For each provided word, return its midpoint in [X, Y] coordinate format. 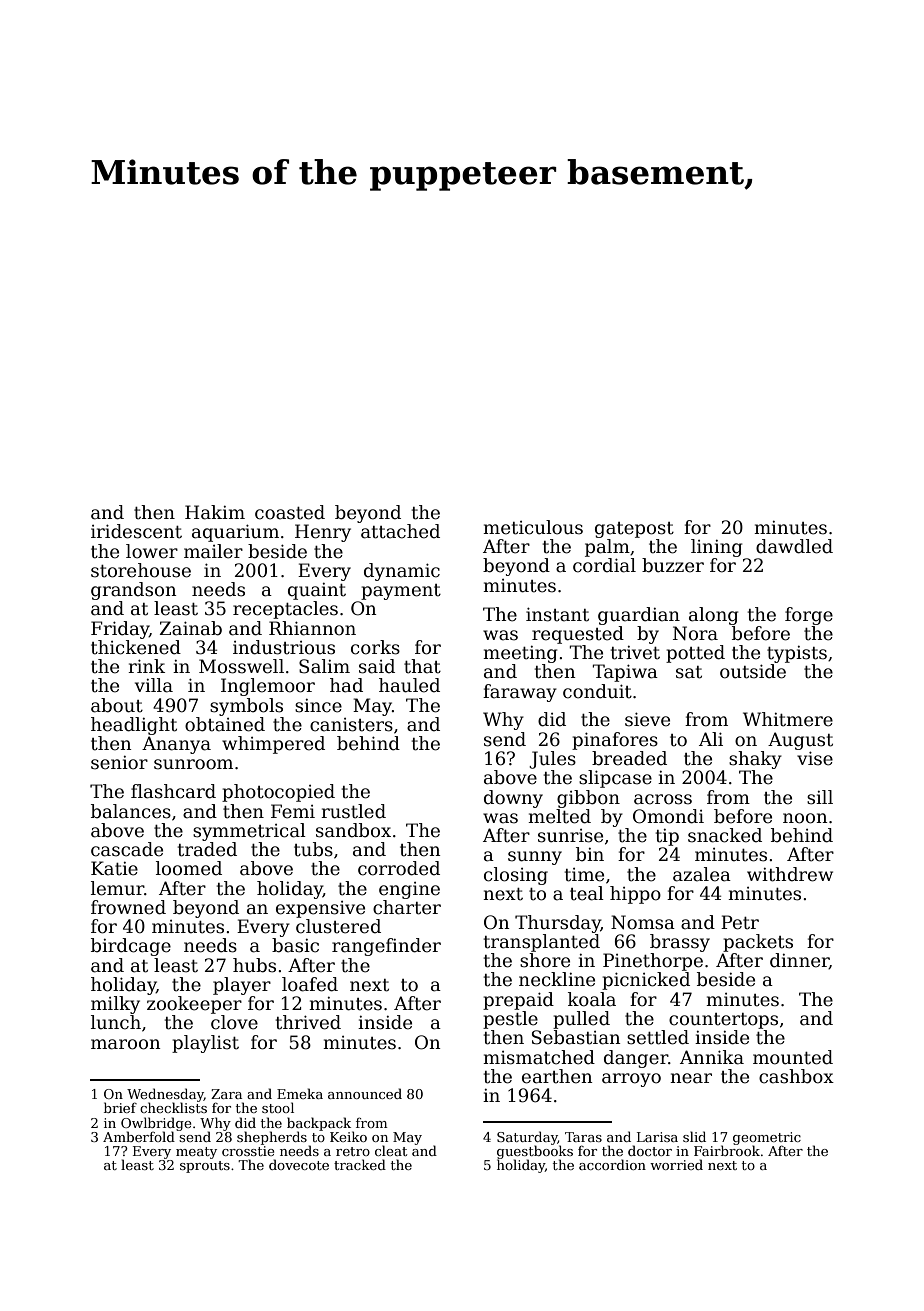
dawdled [794, 546]
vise [815, 758]
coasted [290, 512]
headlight [134, 726]
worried [676, 1164]
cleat [391, 1150]
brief [120, 1107]
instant [557, 614]
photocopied [278, 793]
